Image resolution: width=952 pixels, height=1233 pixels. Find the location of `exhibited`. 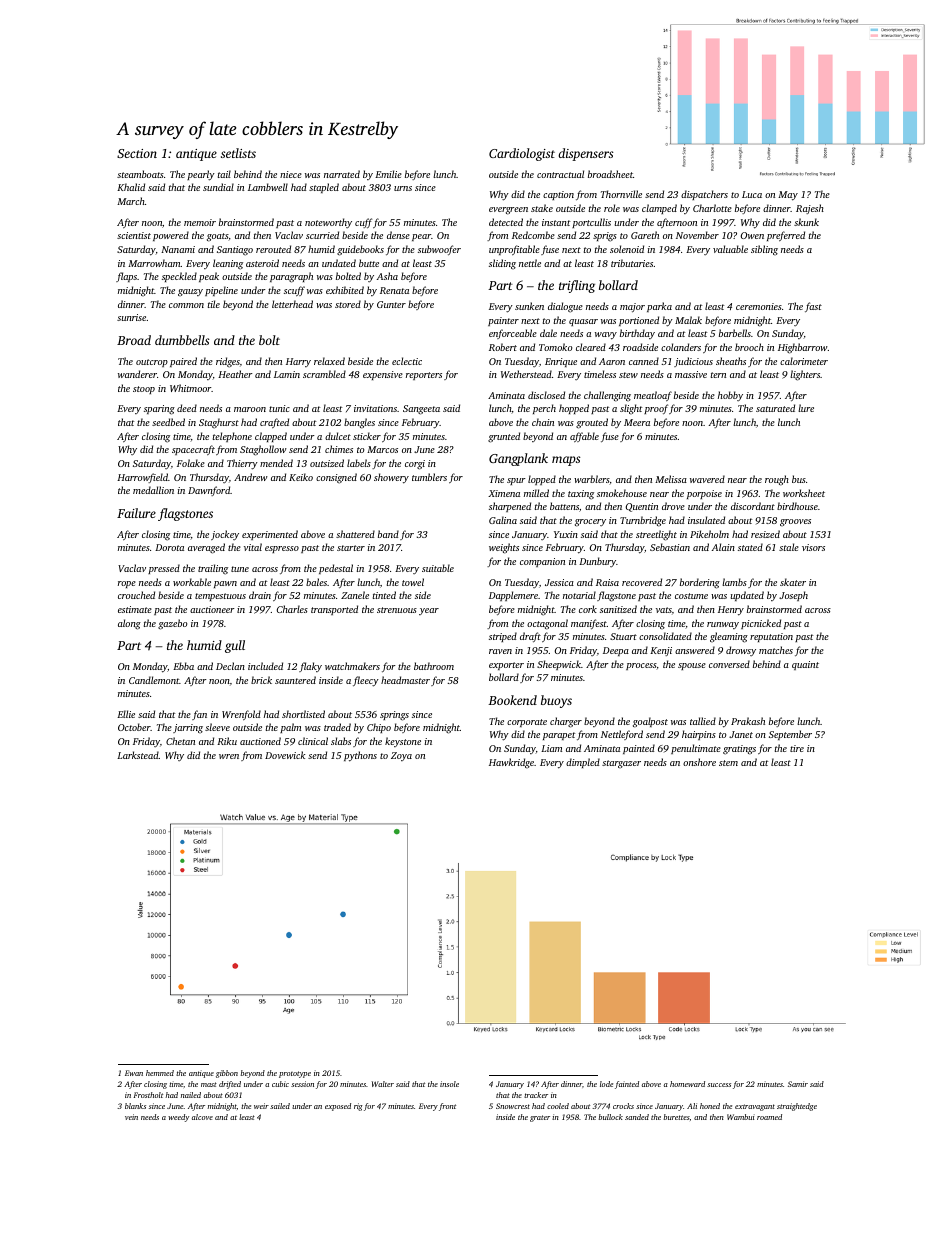

exhibited is located at coordinates (345, 290).
